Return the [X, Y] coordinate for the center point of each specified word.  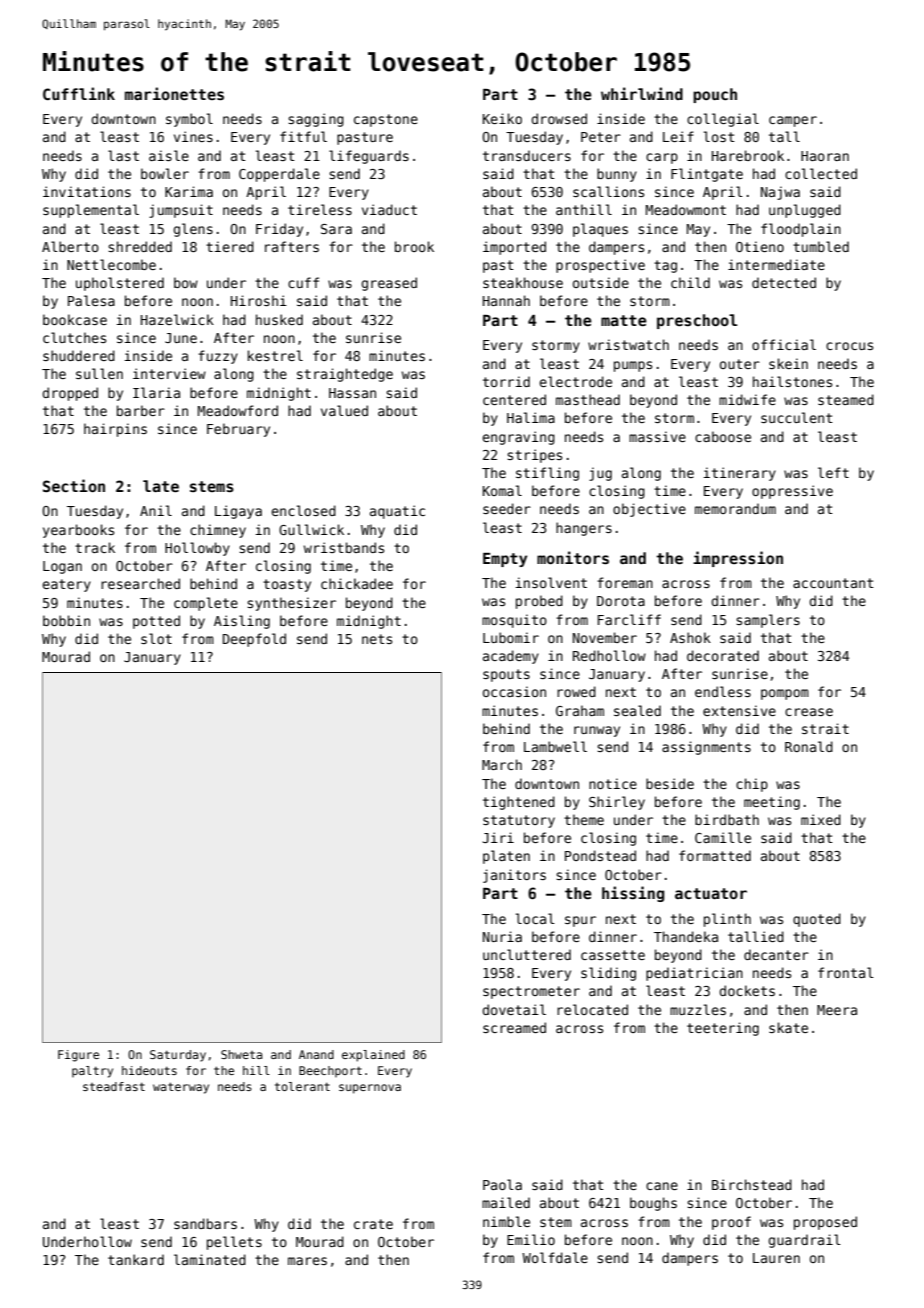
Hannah [506, 300]
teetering [723, 1029]
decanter [776, 954]
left [833, 472]
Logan [62, 567]
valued [344, 410]
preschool [697, 321]
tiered [230, 246]
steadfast [114, 1086]
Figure [78, 1056]
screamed [514, 1027]
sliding [608, 974]
